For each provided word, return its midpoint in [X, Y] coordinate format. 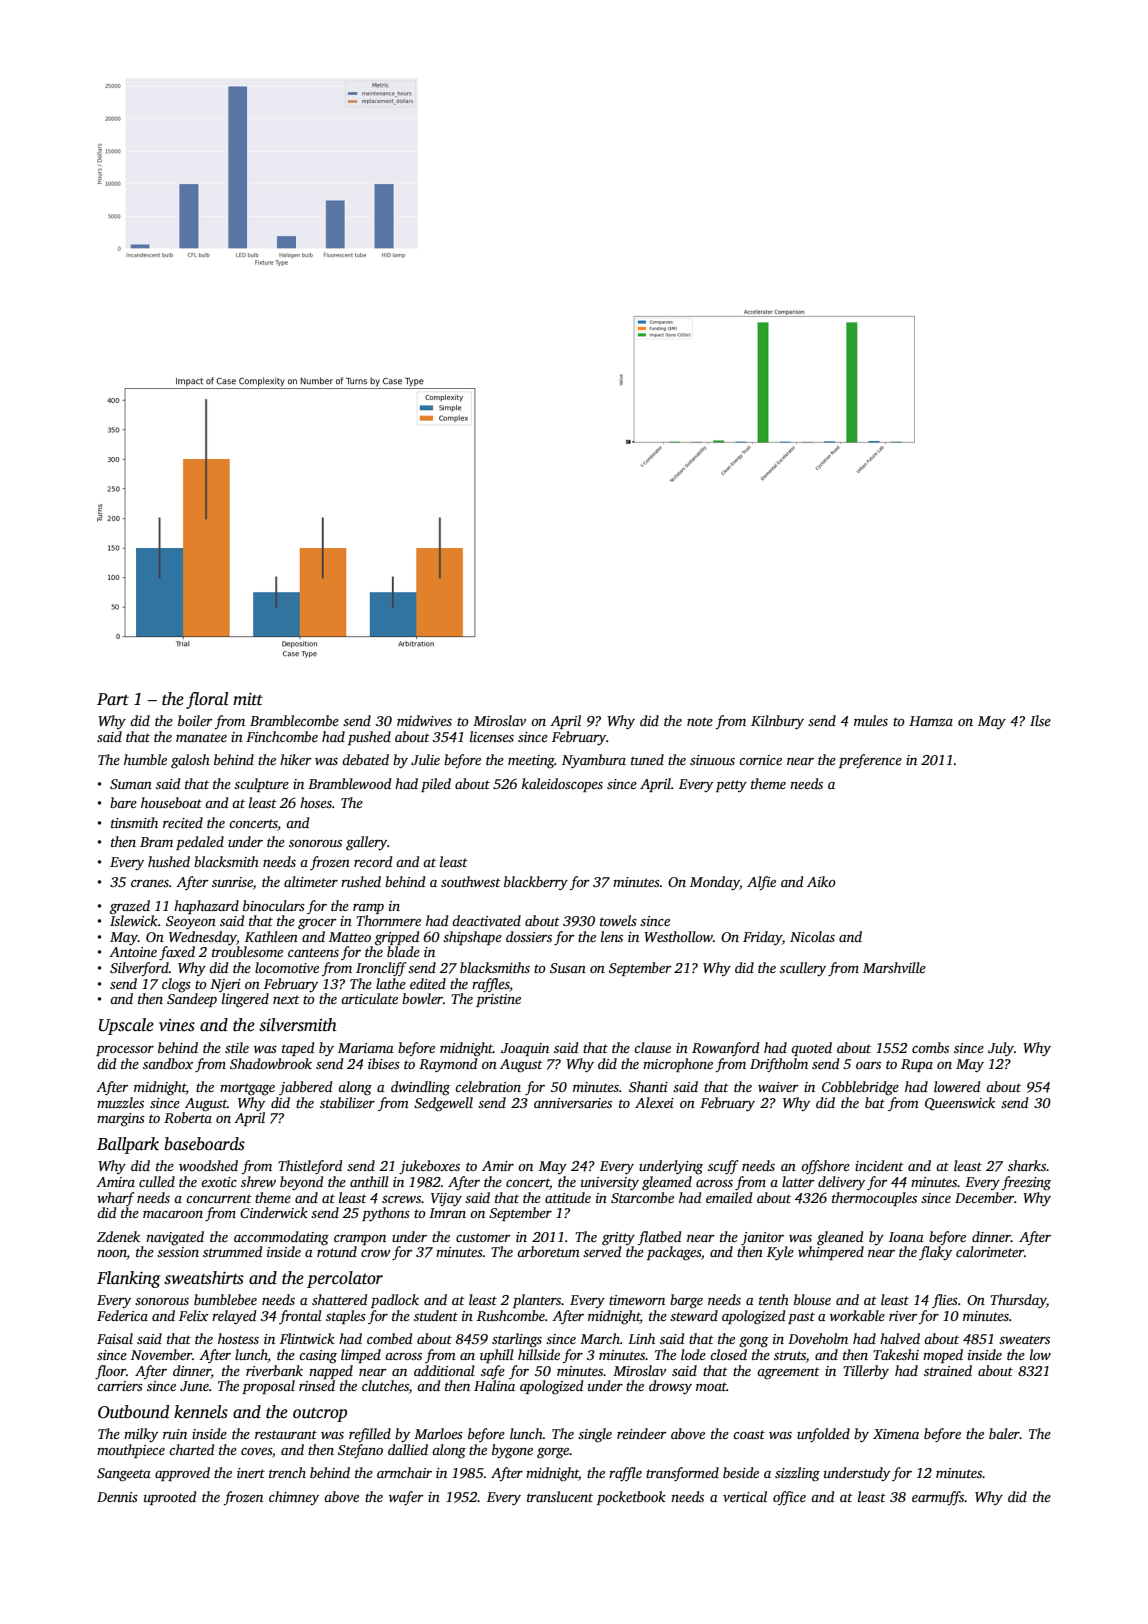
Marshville [894, 967]
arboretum [548, 1251]
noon [112, 1255]
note [700, 721]
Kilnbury [777, 722]
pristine [498, 1000]
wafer [406, 1498]
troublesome [247, 951]
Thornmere [388, 920]
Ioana [906, 1237]
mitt [248, 699]
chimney [294, 1498]
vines [177, 1025]
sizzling [797, 1474]
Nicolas [812, 936]
